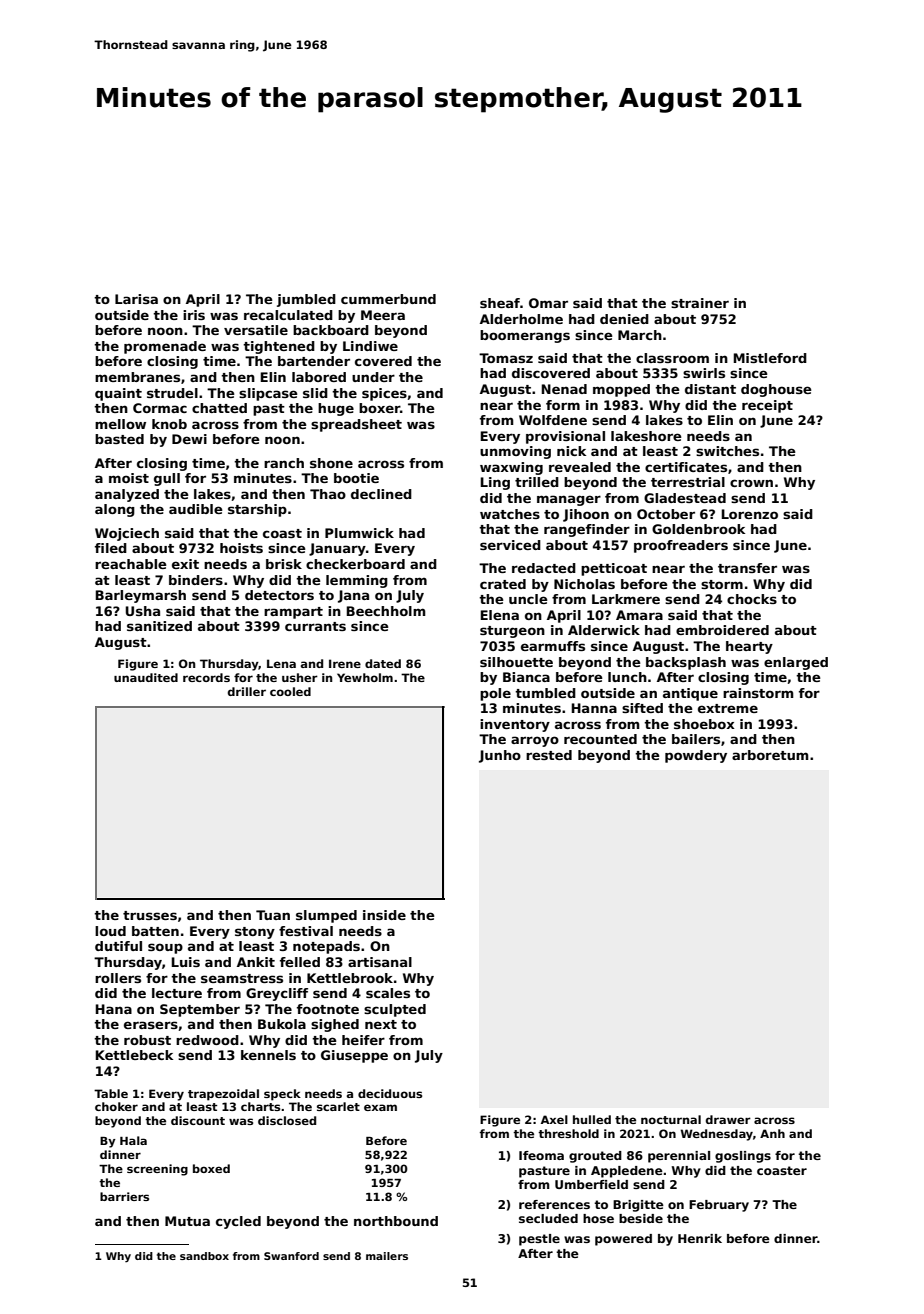 The image size is (924, 1314). I want to click on arboretum, so click(770, 755).
